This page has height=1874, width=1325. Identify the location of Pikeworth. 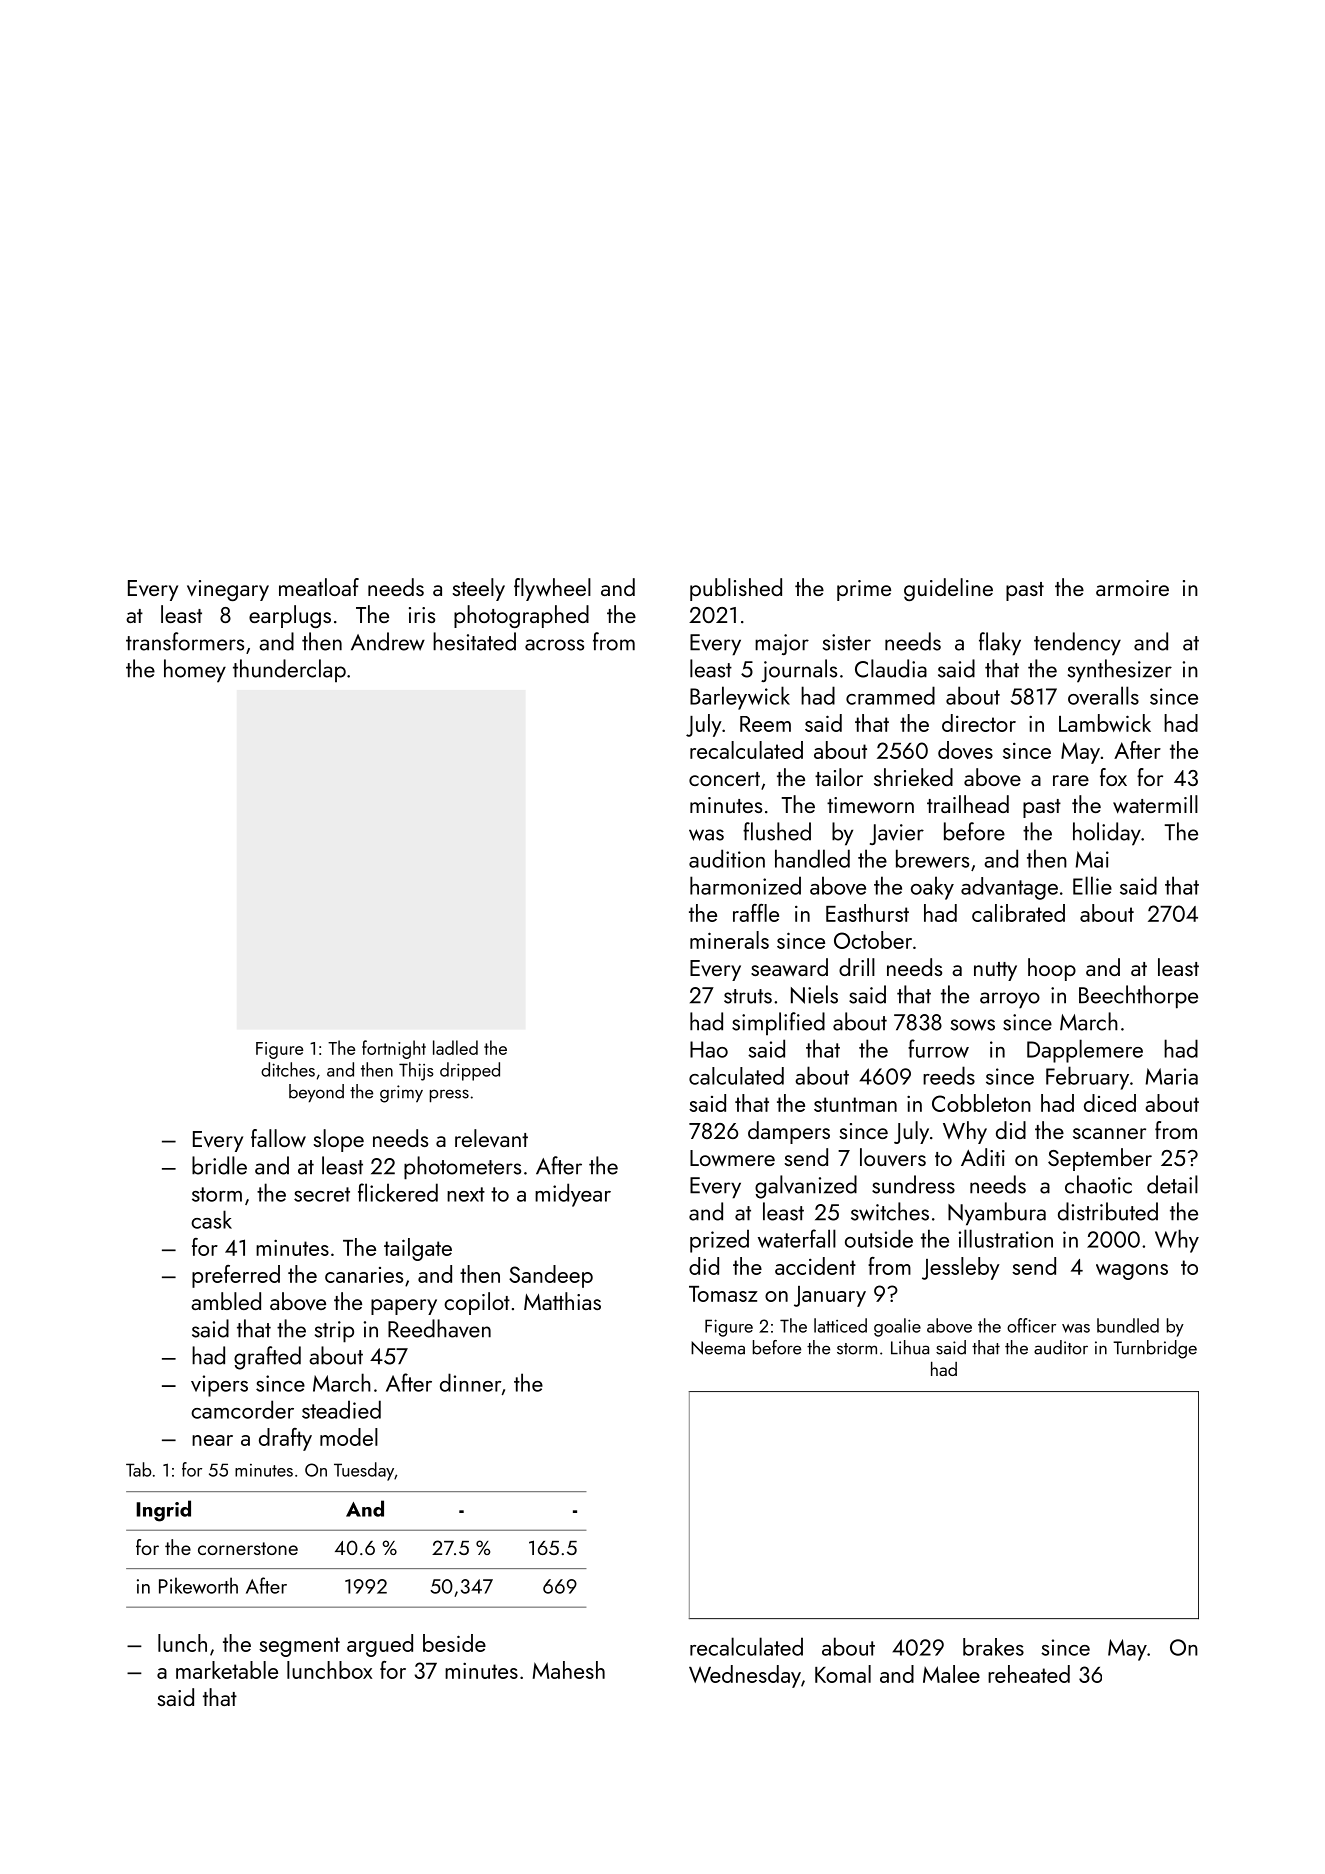
(198, 1585).
